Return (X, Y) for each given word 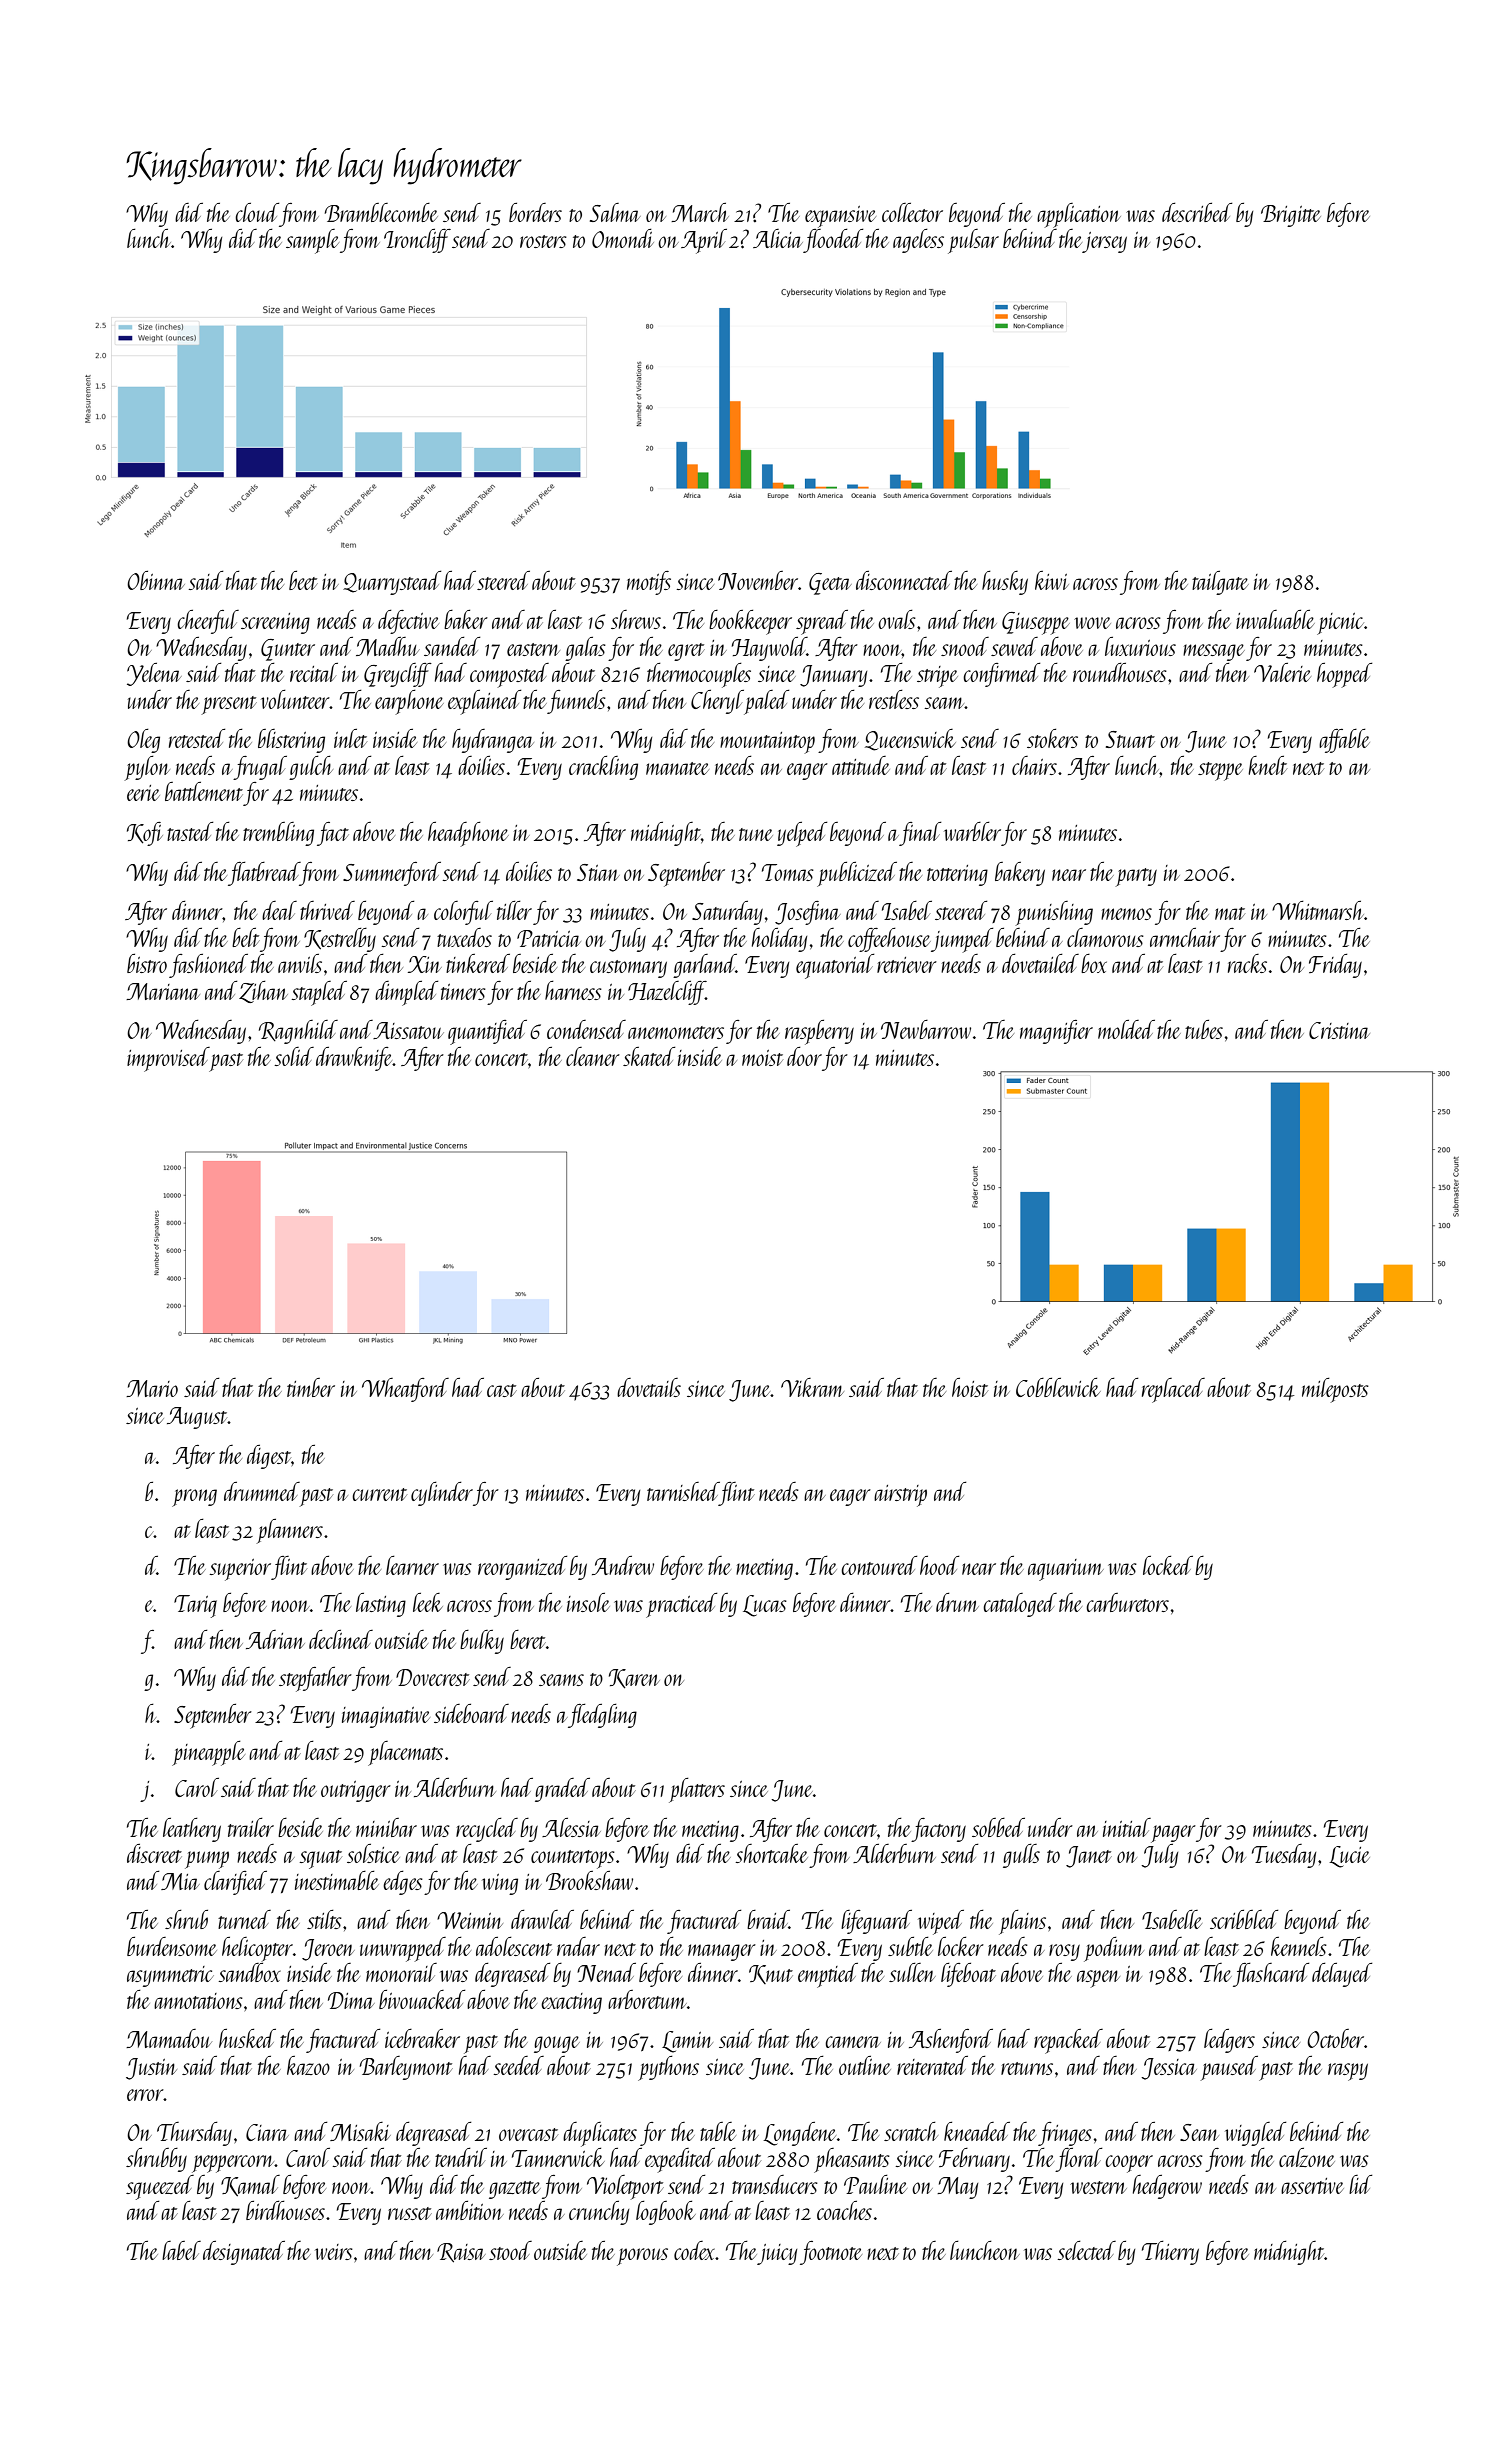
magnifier (1056, 1032)
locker (961, 1946)
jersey (1105, 242)
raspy (1348, 2072)
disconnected (904, 580)
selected (1086, 2250)
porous (642, 2257)
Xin (425, 964)
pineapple (208, 1753)
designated (244, 2253)
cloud (257, 212)
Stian (598, 872)
